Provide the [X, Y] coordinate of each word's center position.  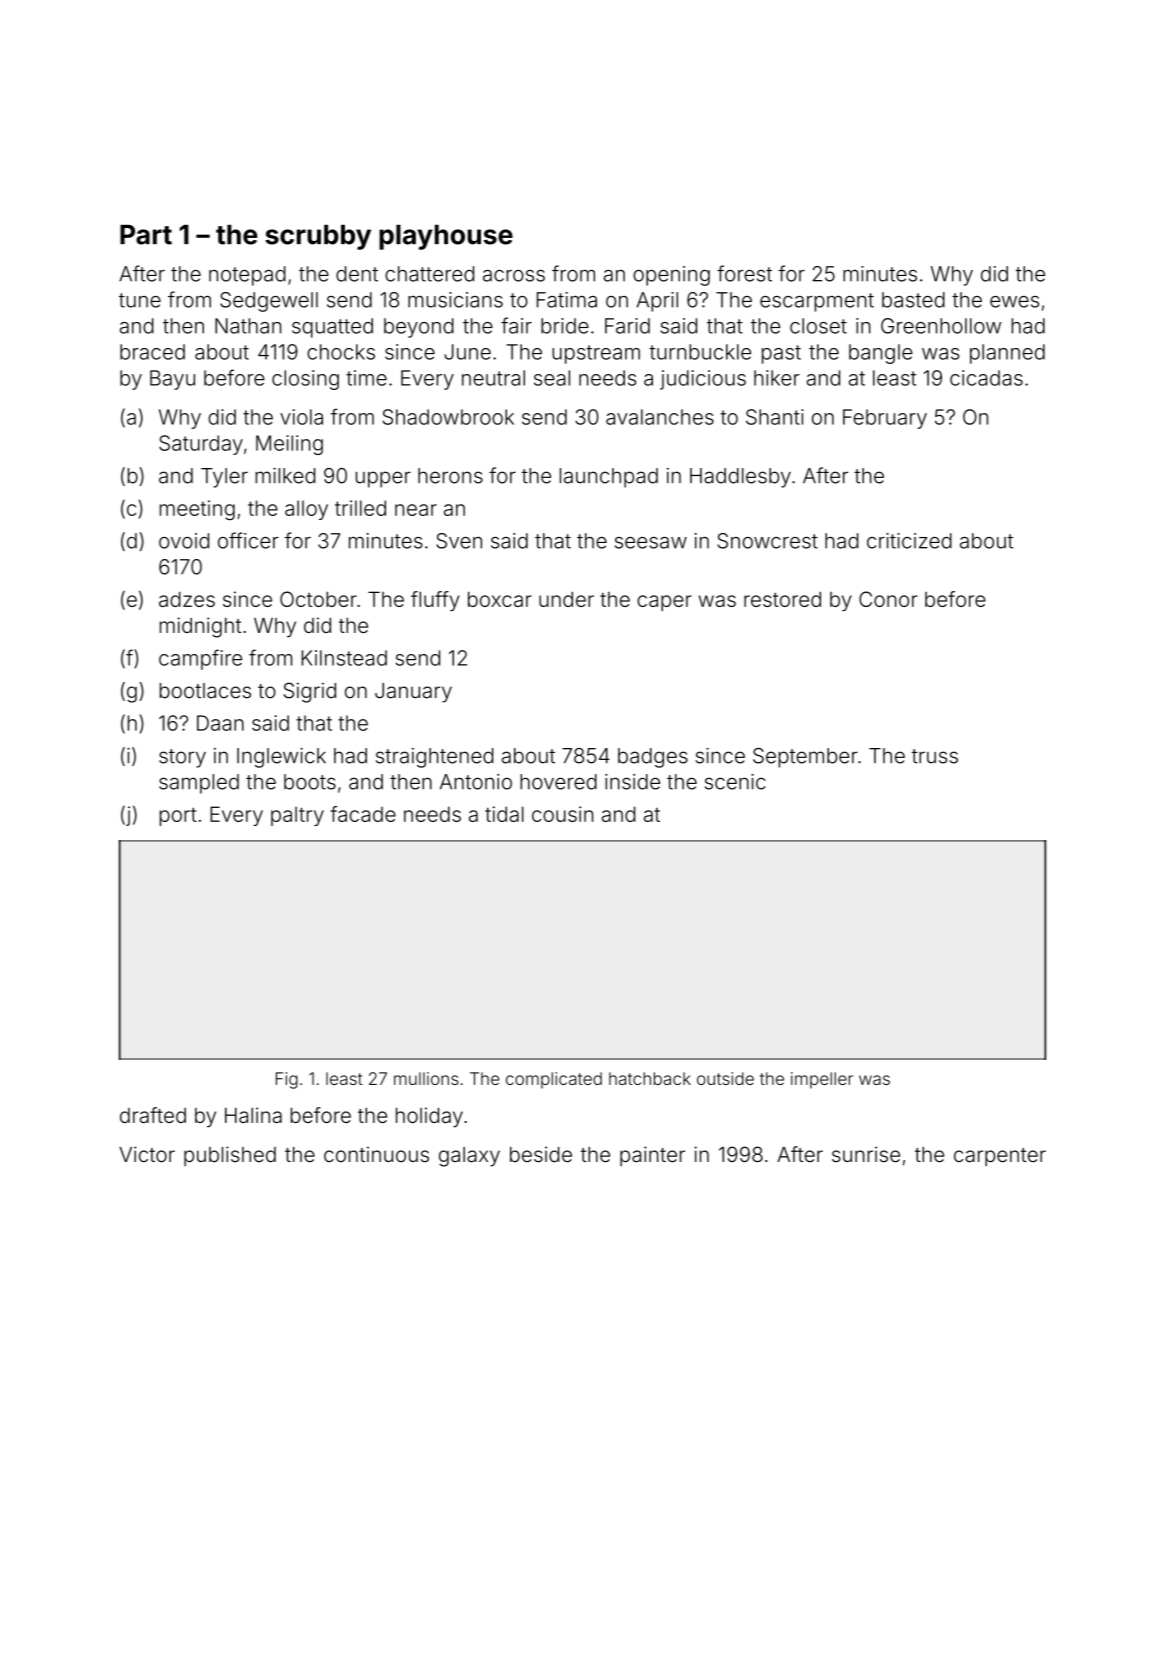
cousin [562, 814]
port [178, 816]
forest [744, 273]
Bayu [172, 380]
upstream [596, 354]
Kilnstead [344, 658]
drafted [153, 1115]
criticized [909, 541]
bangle [881, 354]
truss [935, 756]
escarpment [817, 302]
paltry [297, 816]
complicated [554, 1080]
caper [664, 603]
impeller [822, 1080]
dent [357, 274]
